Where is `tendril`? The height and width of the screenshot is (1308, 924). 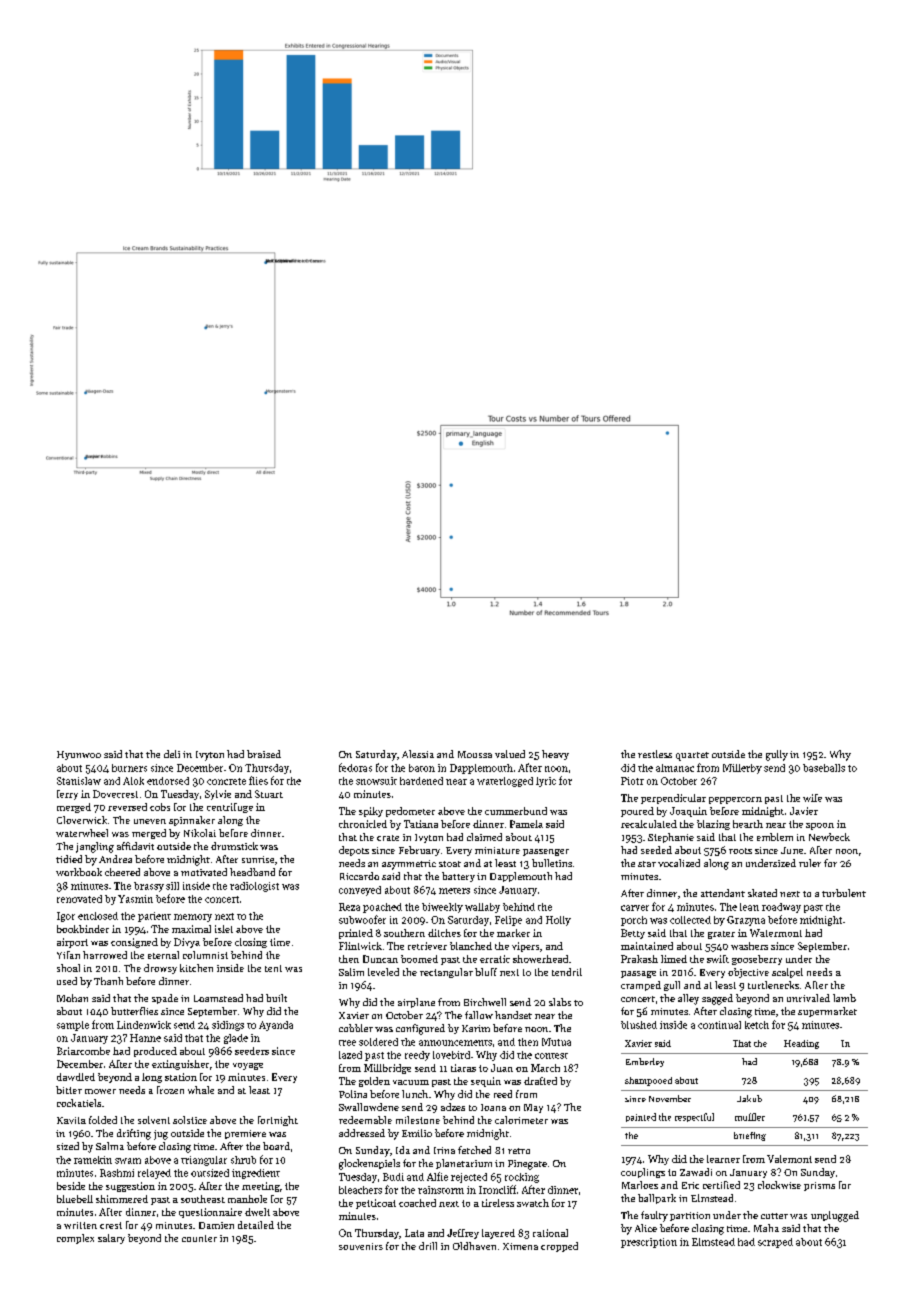
tendril is located at coordinates (567, 972).
